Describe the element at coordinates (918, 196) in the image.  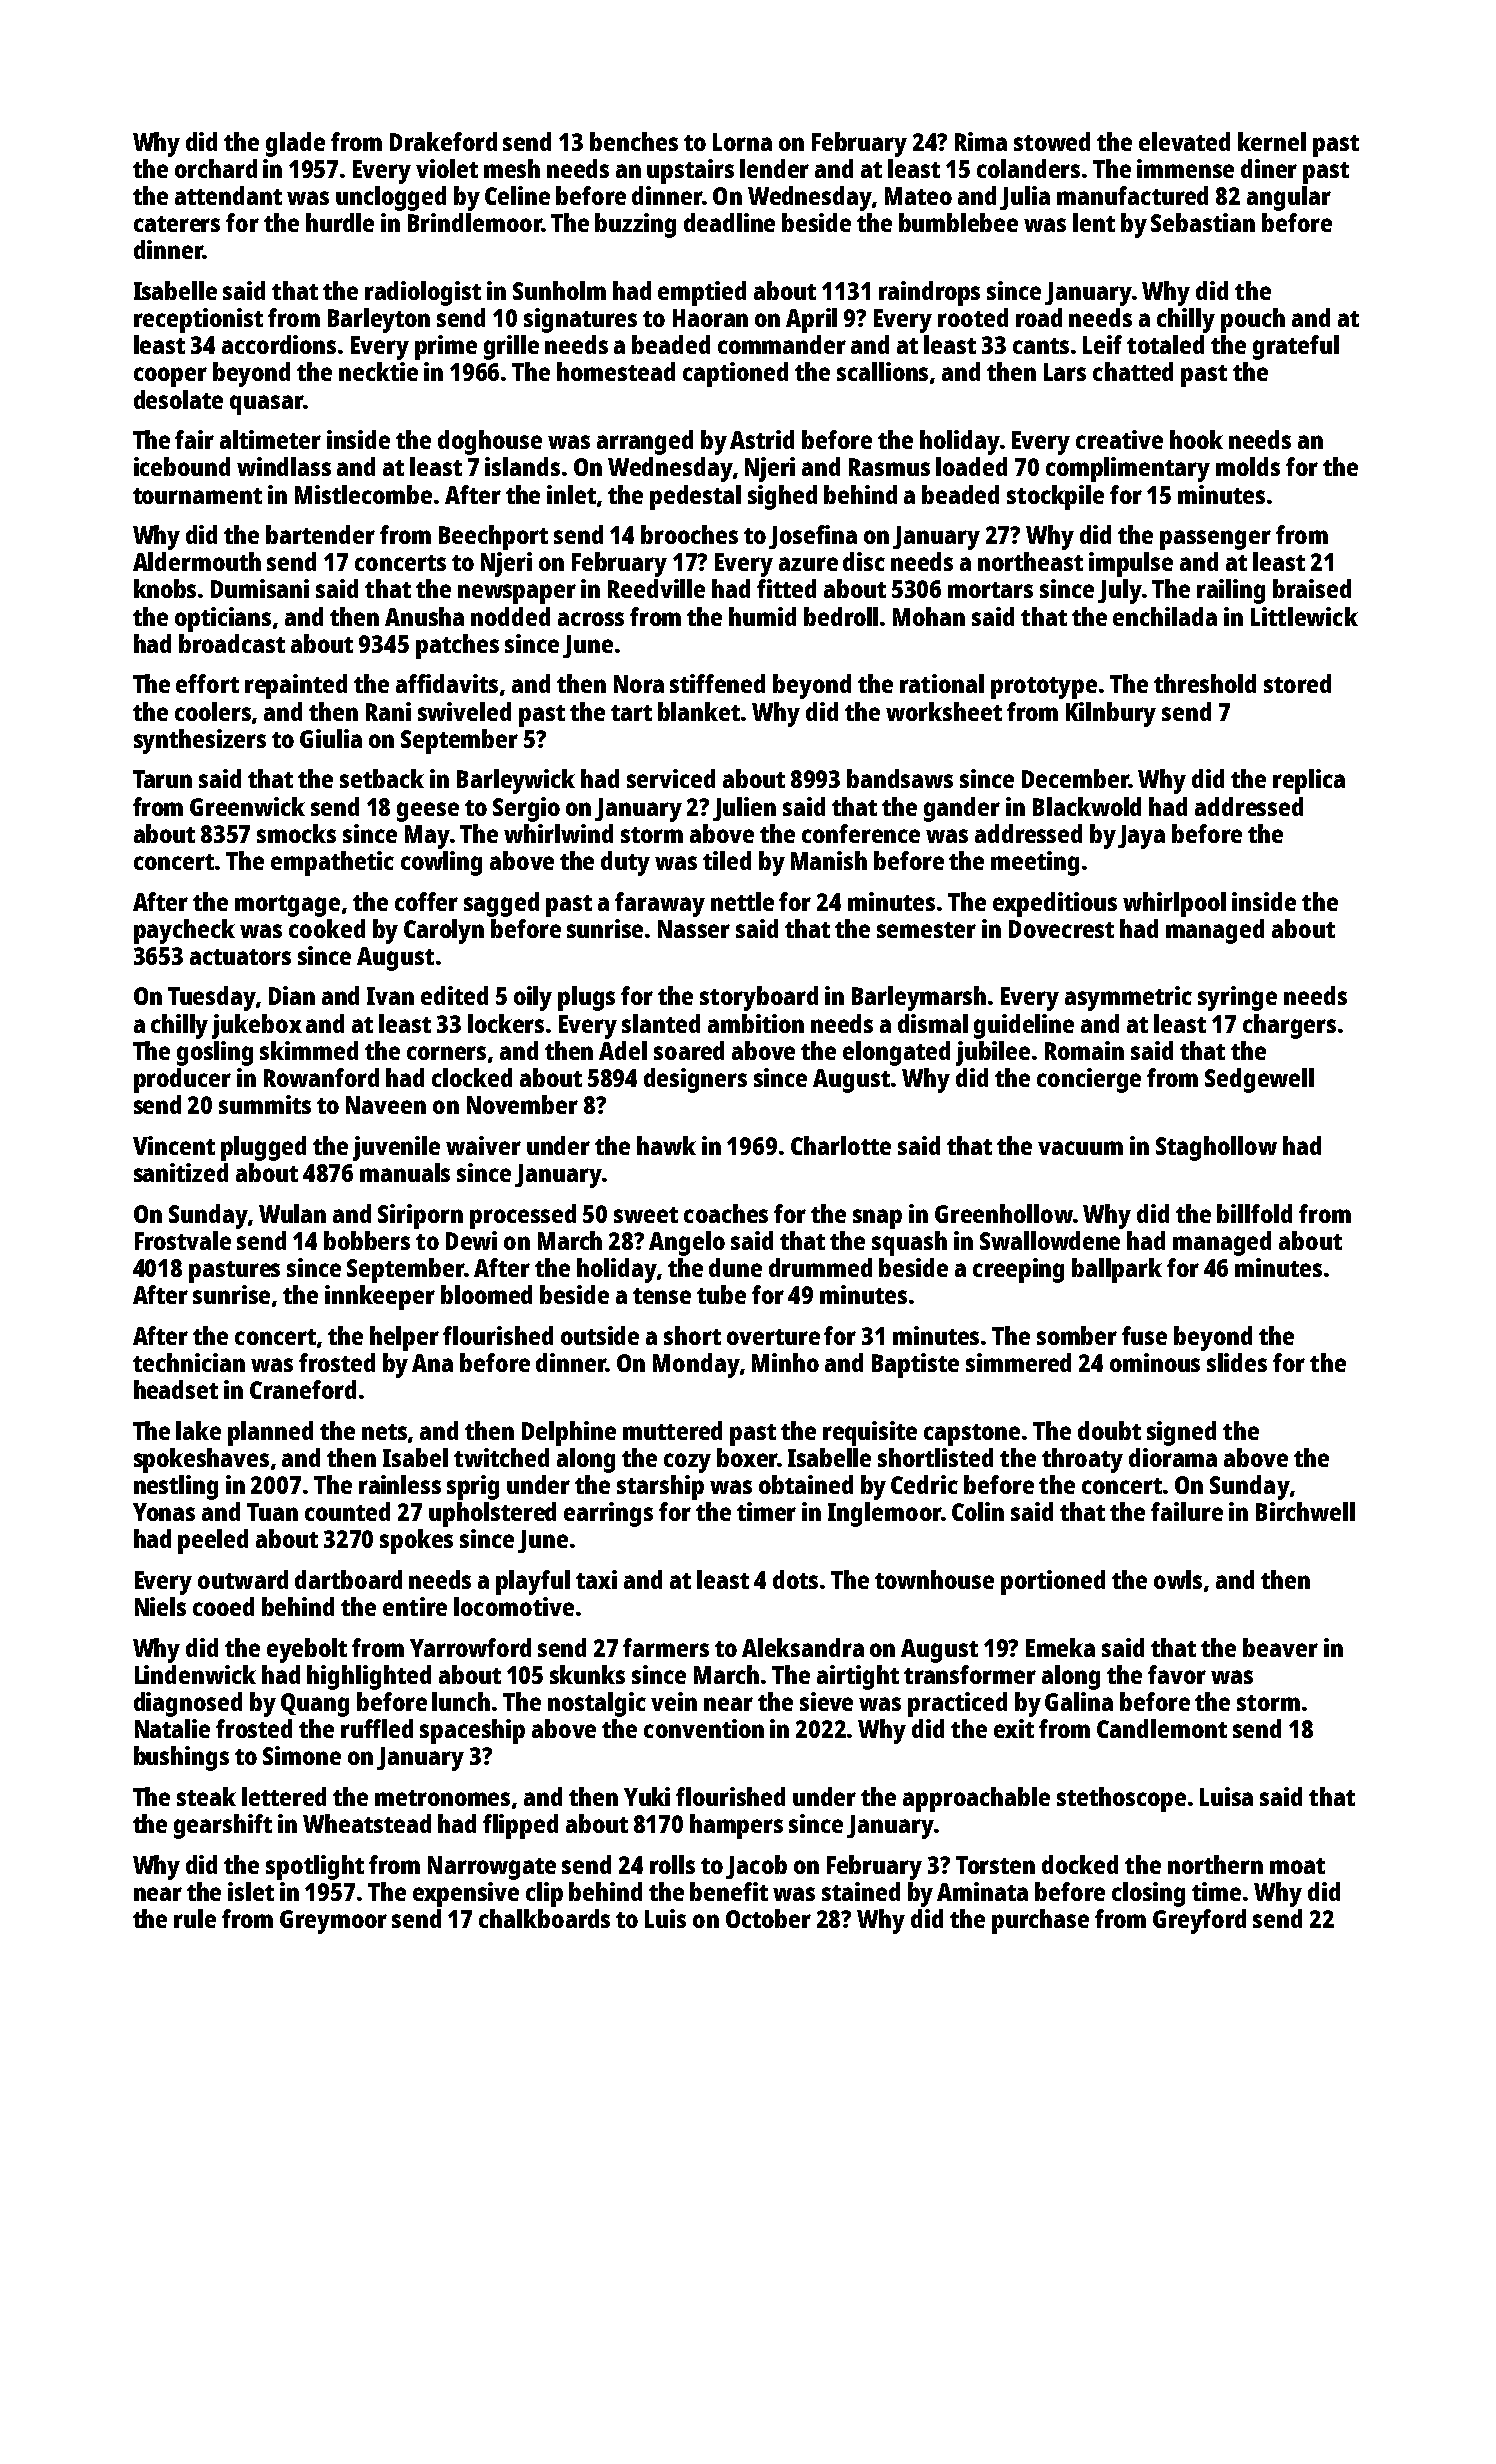
I see `Mateo` at that location.
